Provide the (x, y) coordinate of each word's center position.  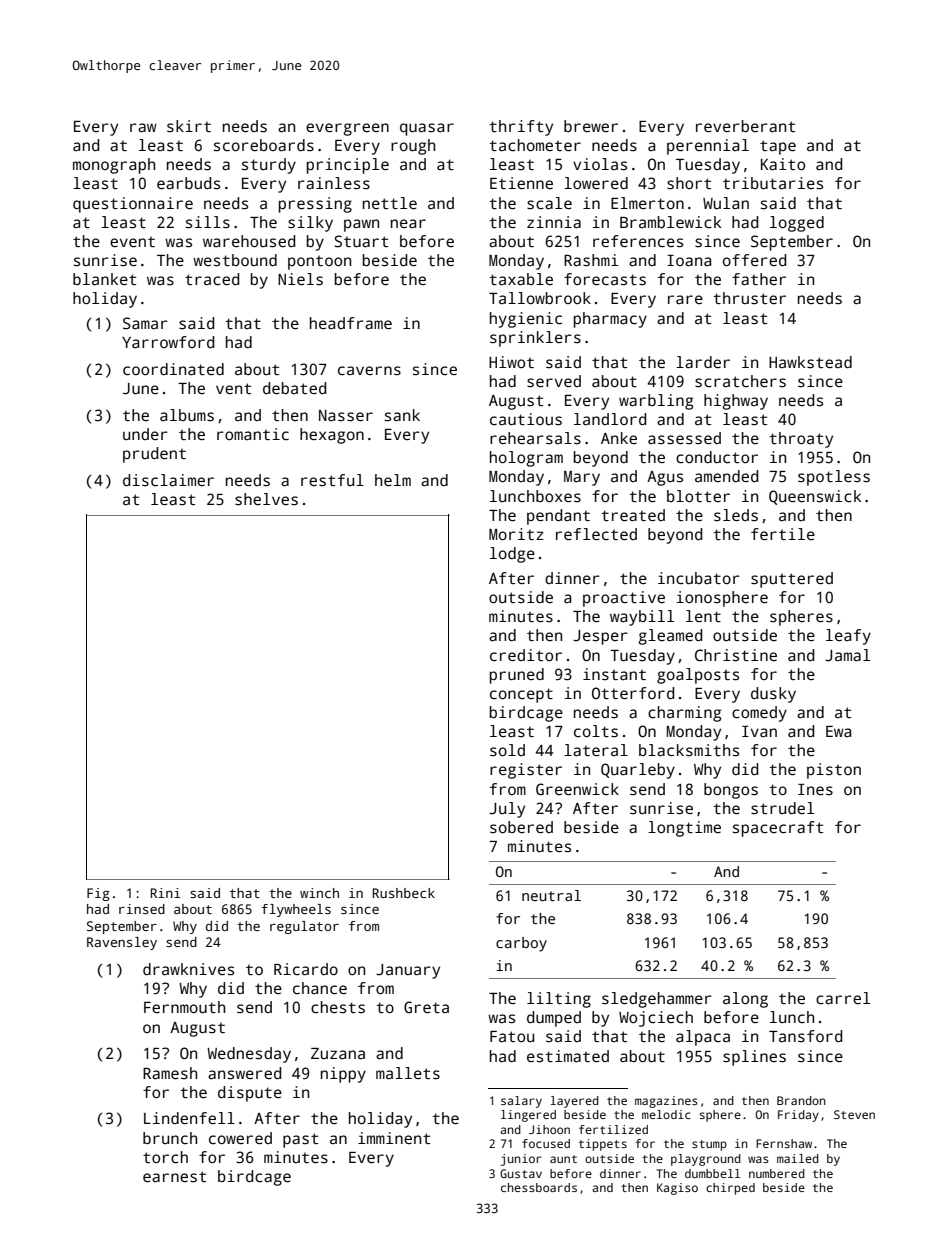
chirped (730, 1189)
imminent (394, 1138)
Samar (145, 323)
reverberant (745, 126)
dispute (250, 1094)
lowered (596, 183)
